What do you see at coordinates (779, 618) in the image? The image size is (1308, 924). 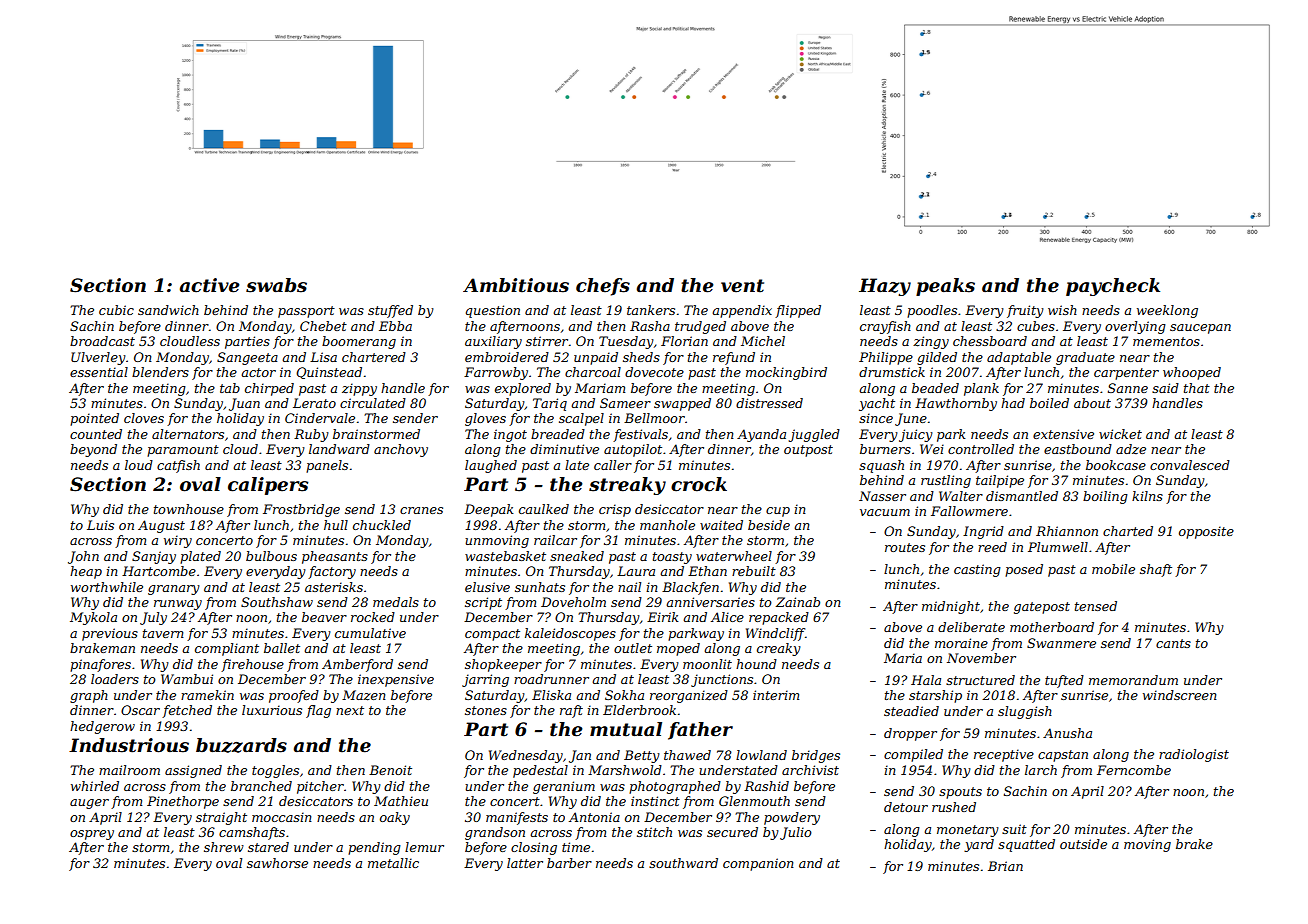 I see `repacked` at bounding box center [779, 618].
